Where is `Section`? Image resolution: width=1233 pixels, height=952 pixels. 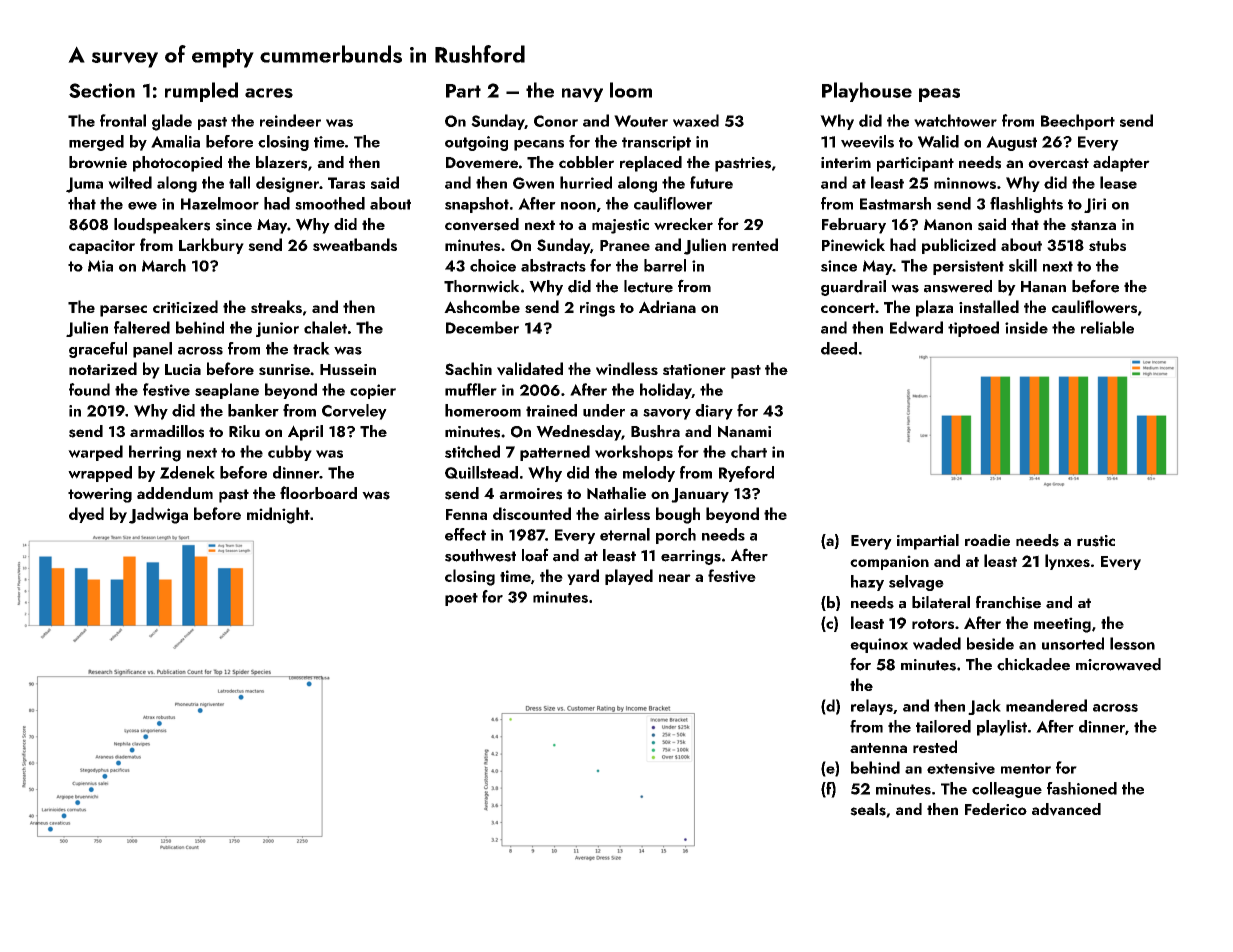 Section is located at coordinates (102, 90).
